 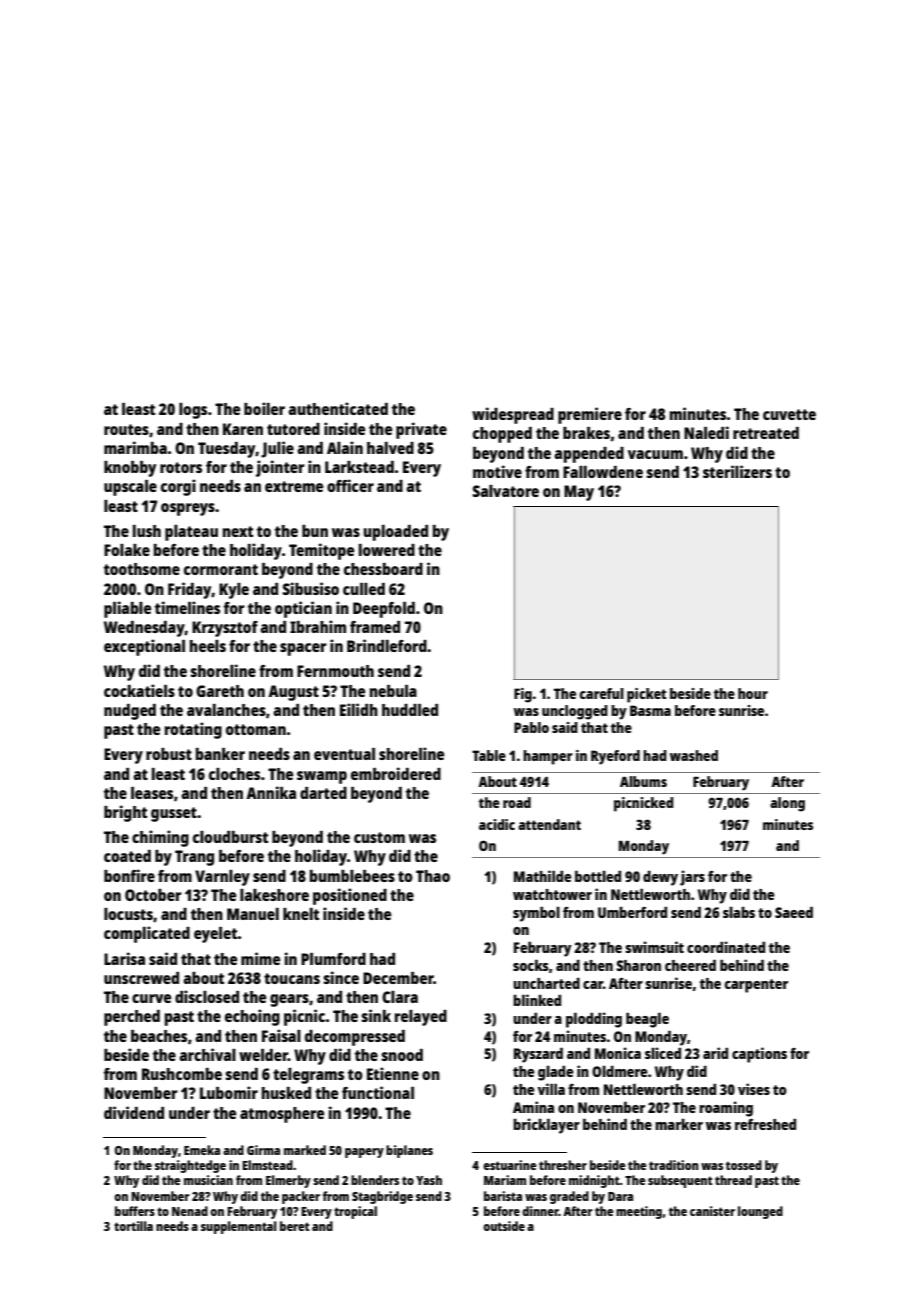 What do you see at coordinates (208, 1180) in the image?
I see `musician` at bounding box center [208, 1180].
